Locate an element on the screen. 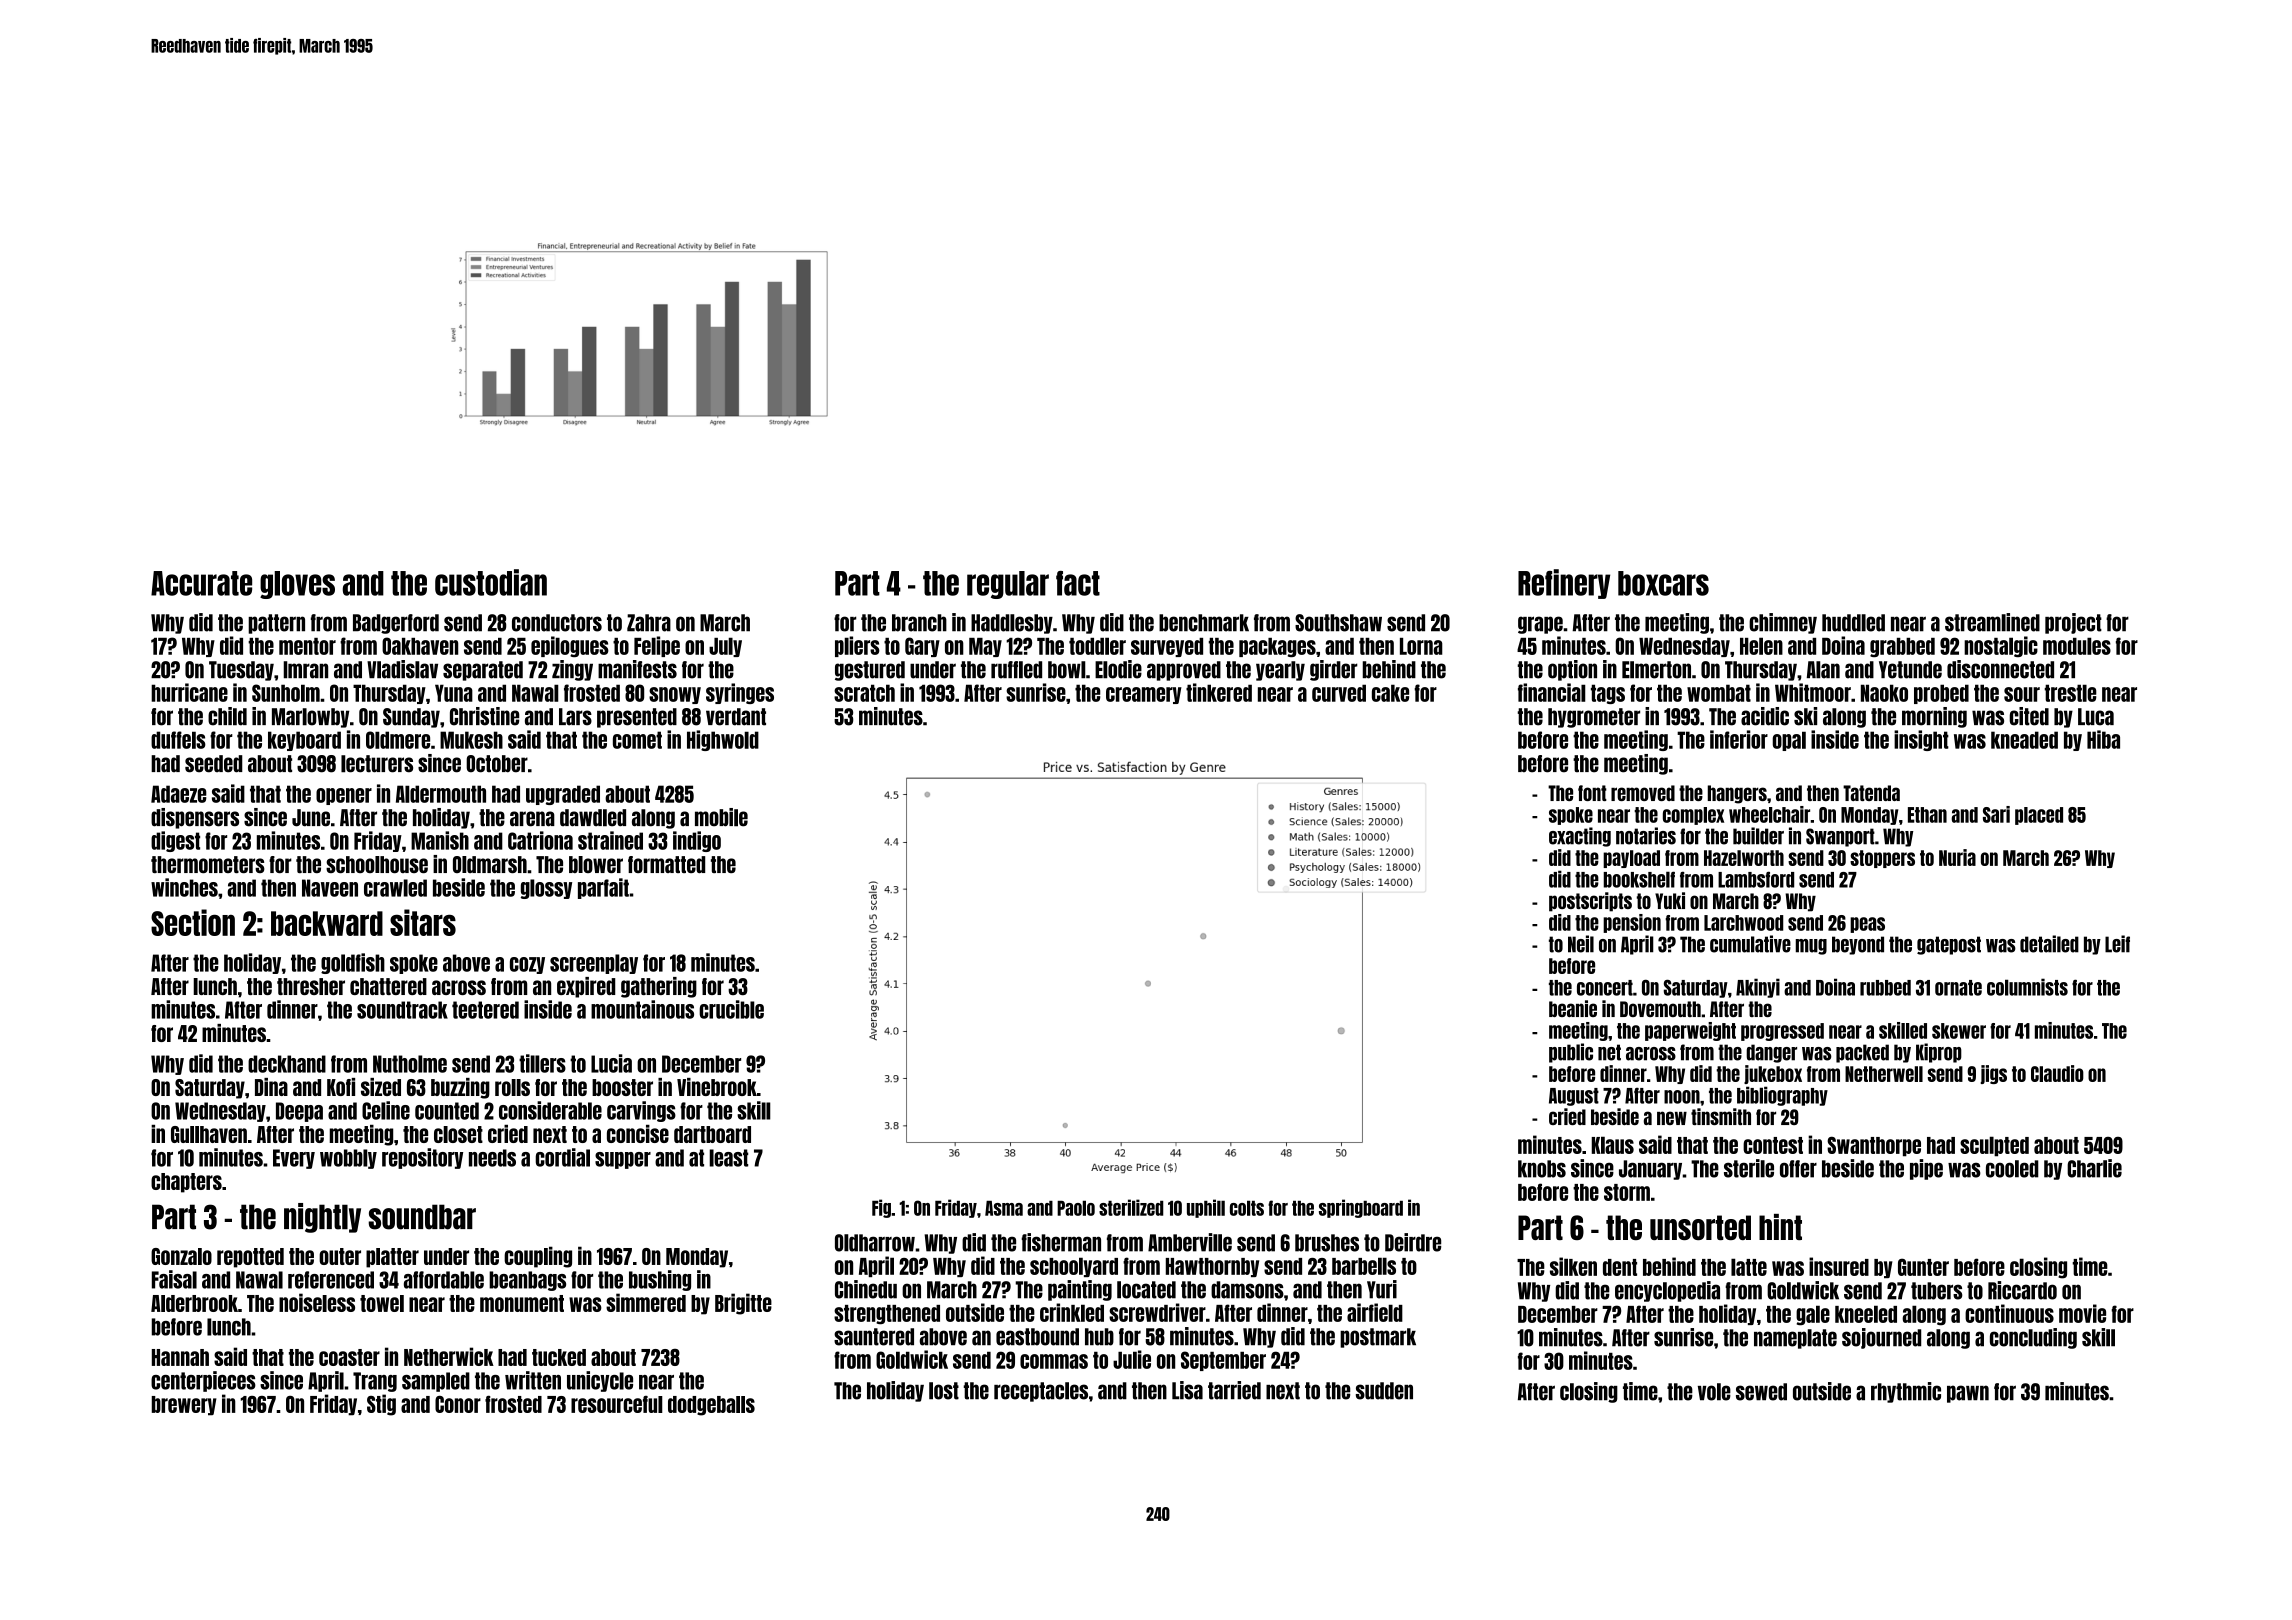  dawdled is located at coordinates (593, 818).
